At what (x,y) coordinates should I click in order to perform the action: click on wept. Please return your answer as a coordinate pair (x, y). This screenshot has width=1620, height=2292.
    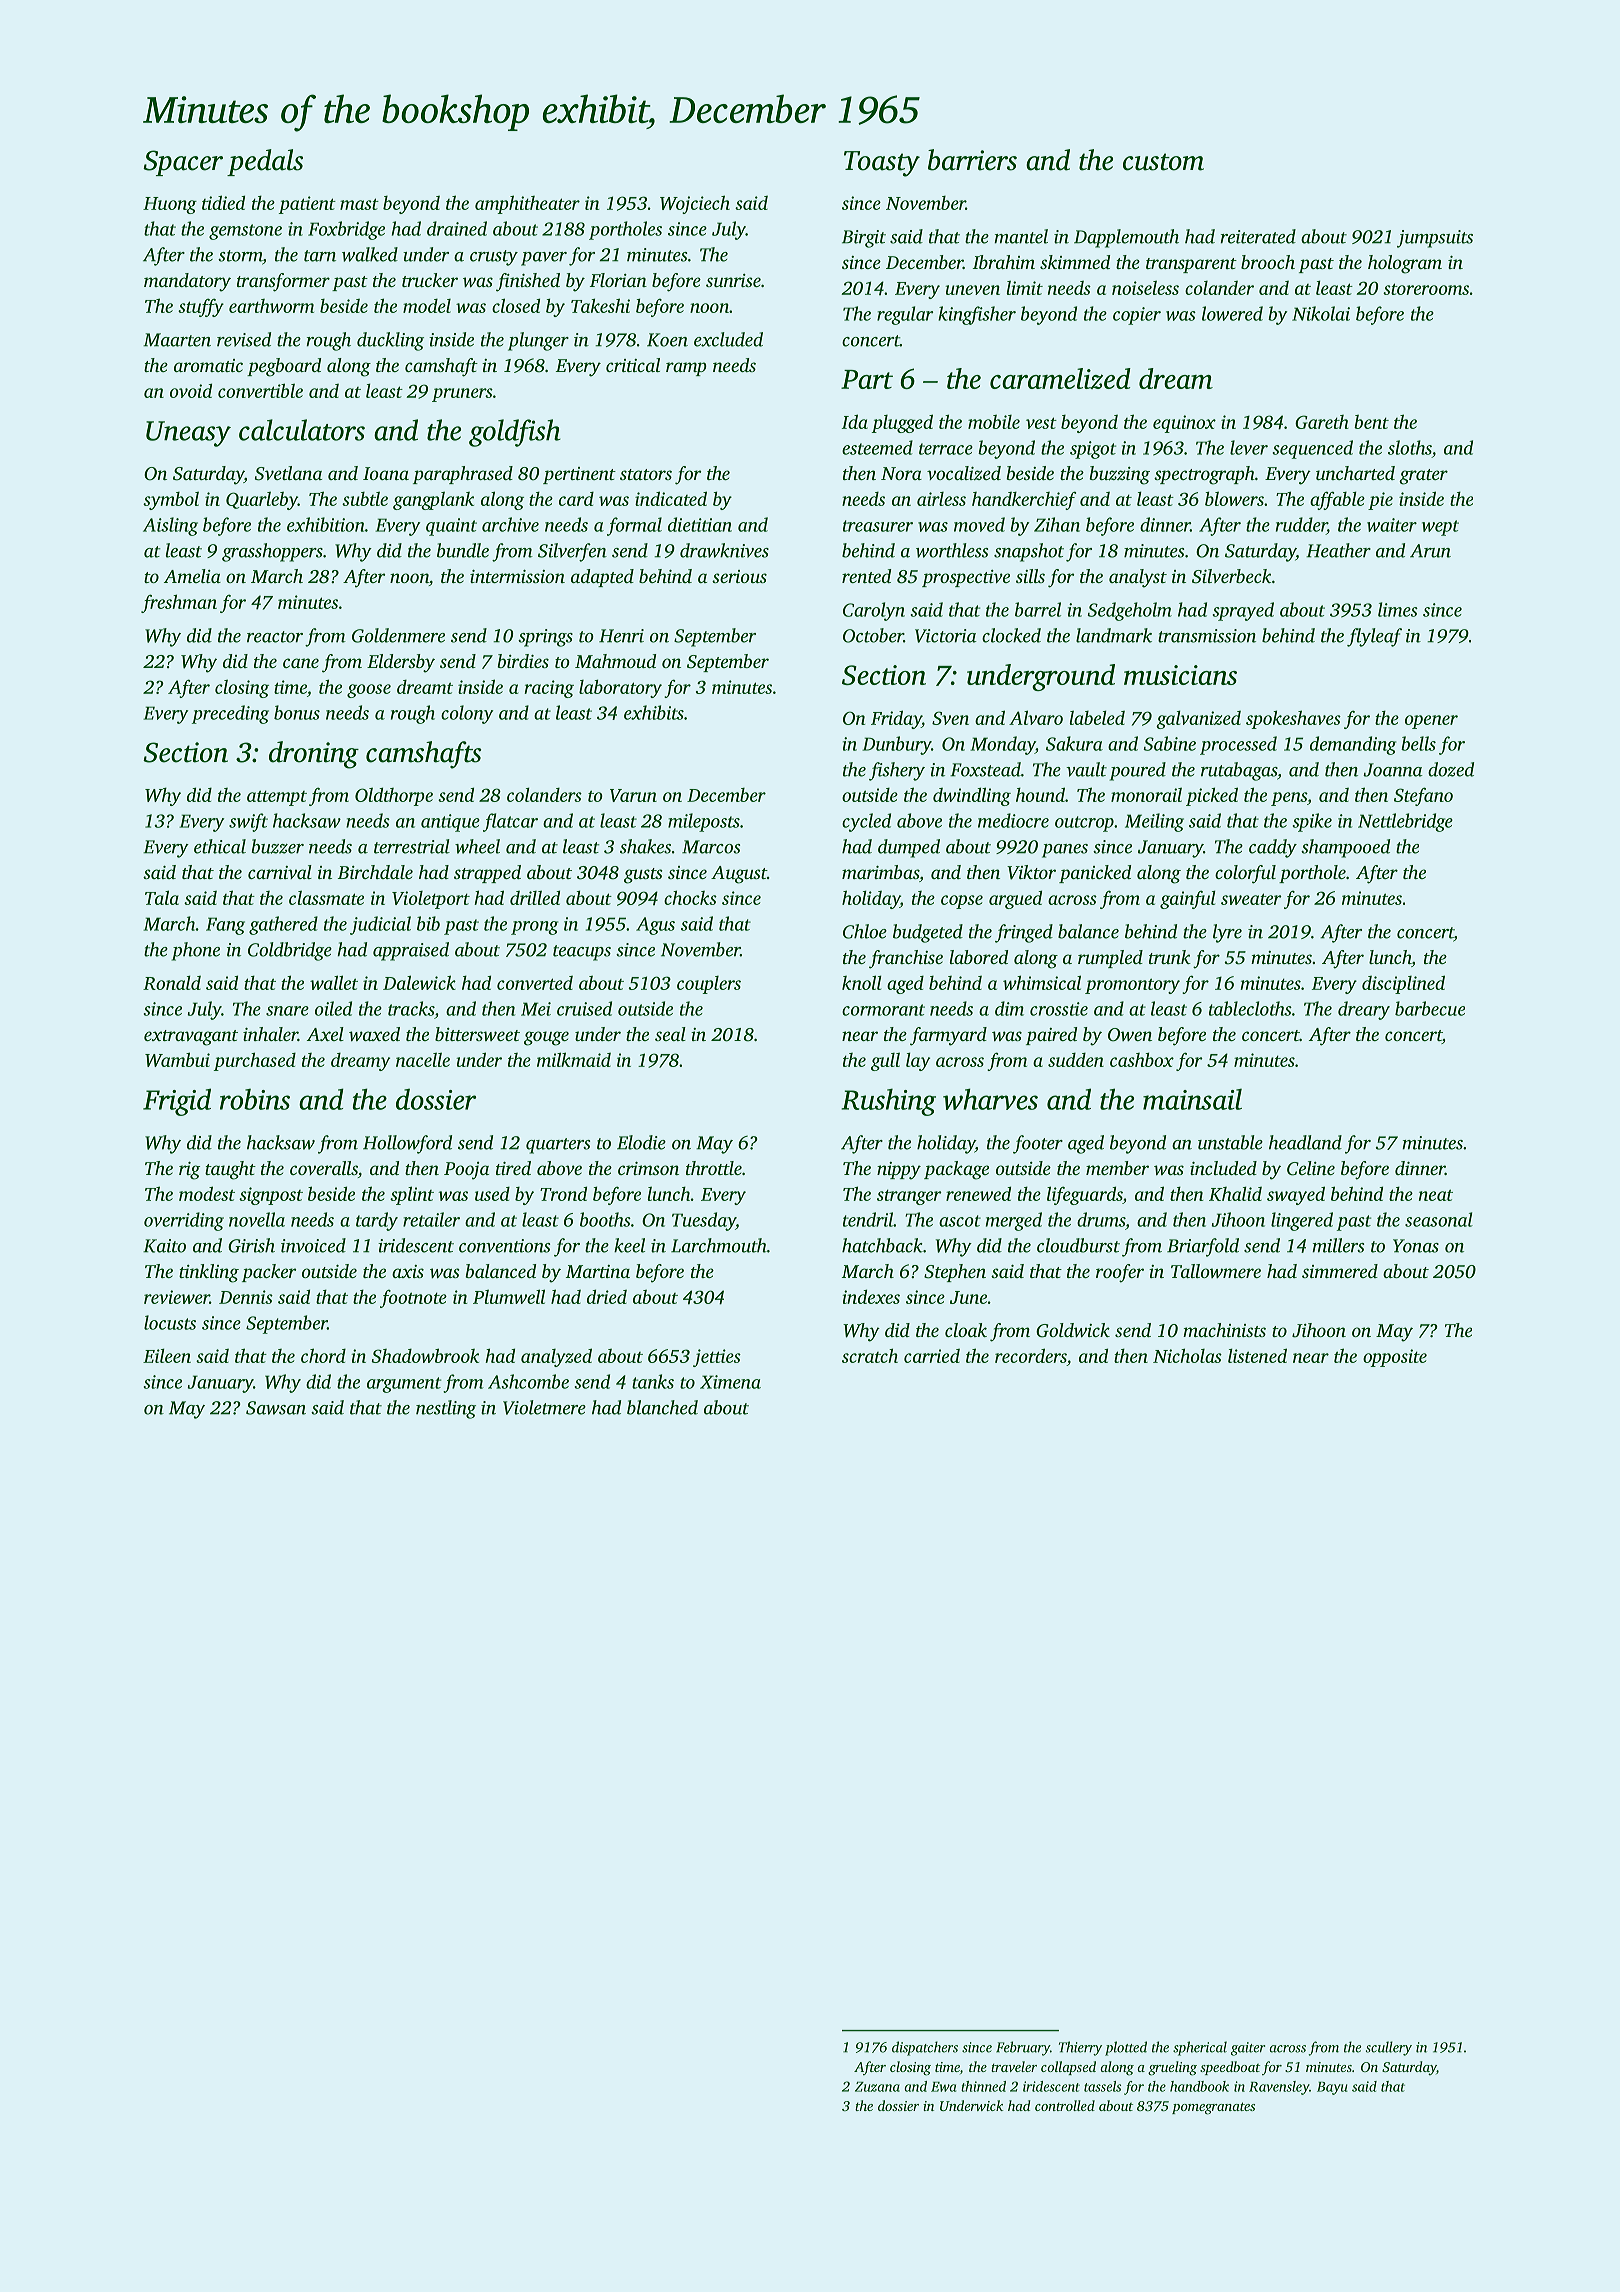
    Looking at the image, I should click on (1440, 528).
